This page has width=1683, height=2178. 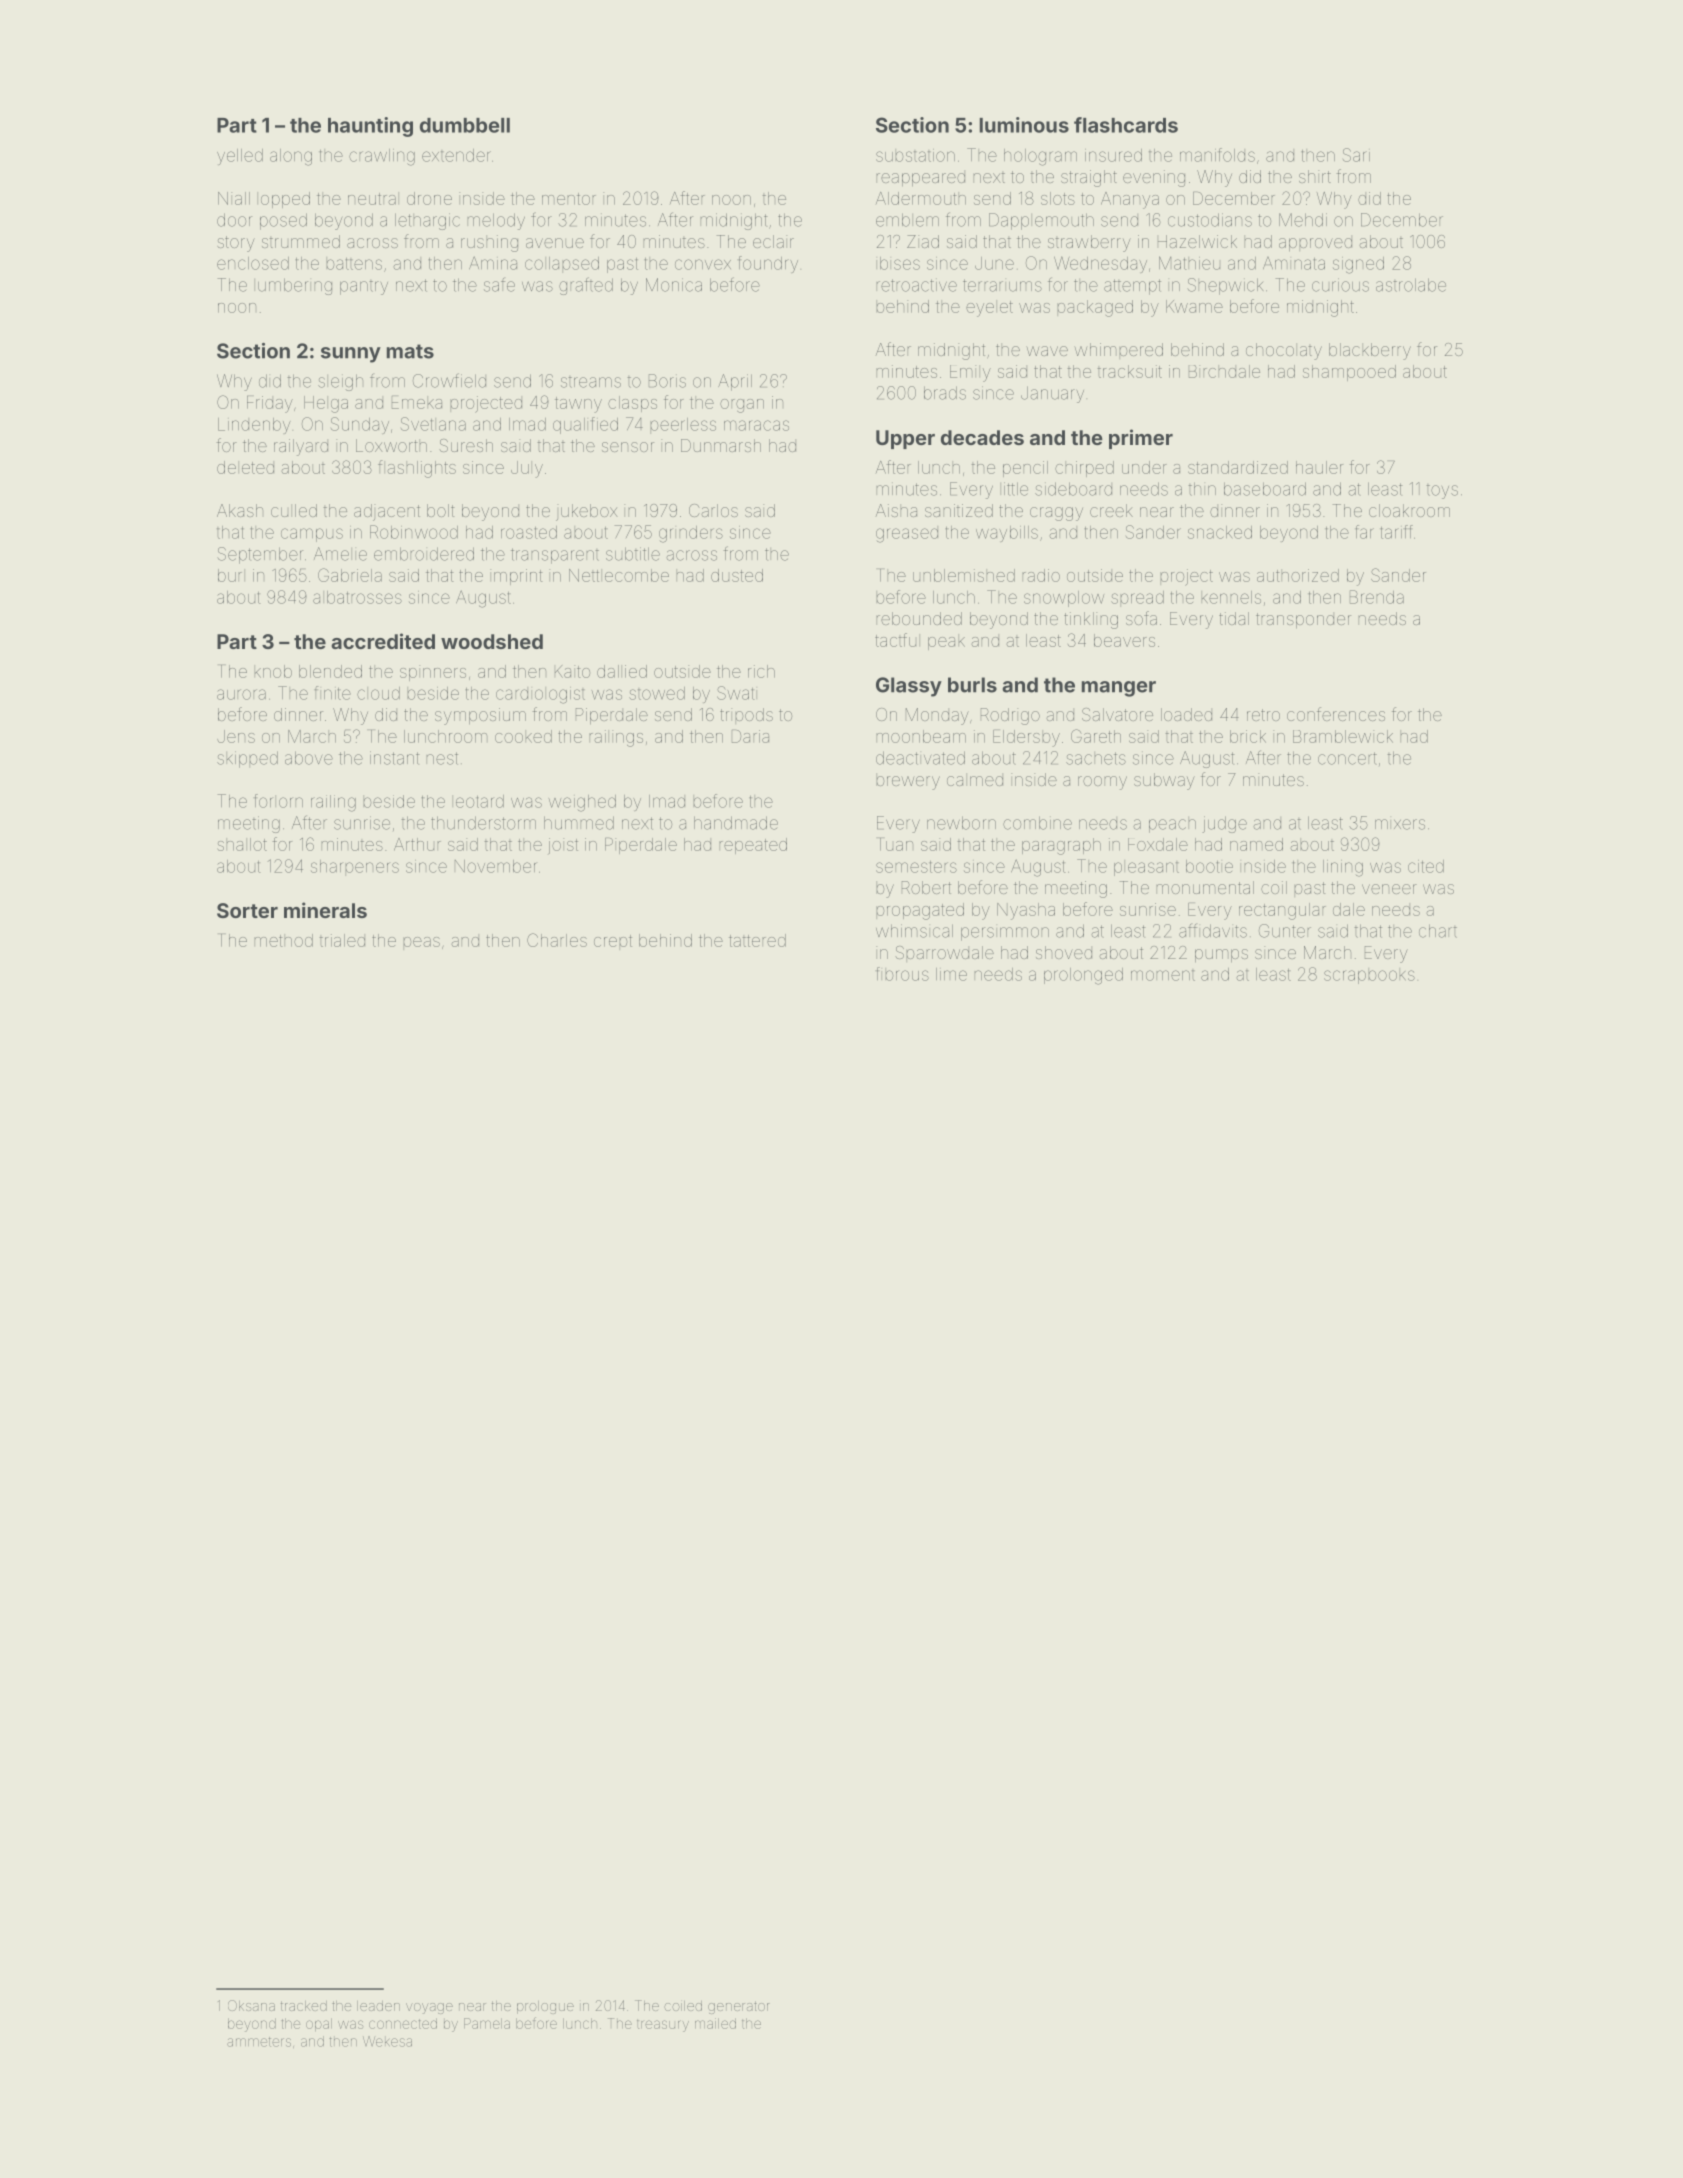 I want to click on trialed, so click(x=342, y=940).
